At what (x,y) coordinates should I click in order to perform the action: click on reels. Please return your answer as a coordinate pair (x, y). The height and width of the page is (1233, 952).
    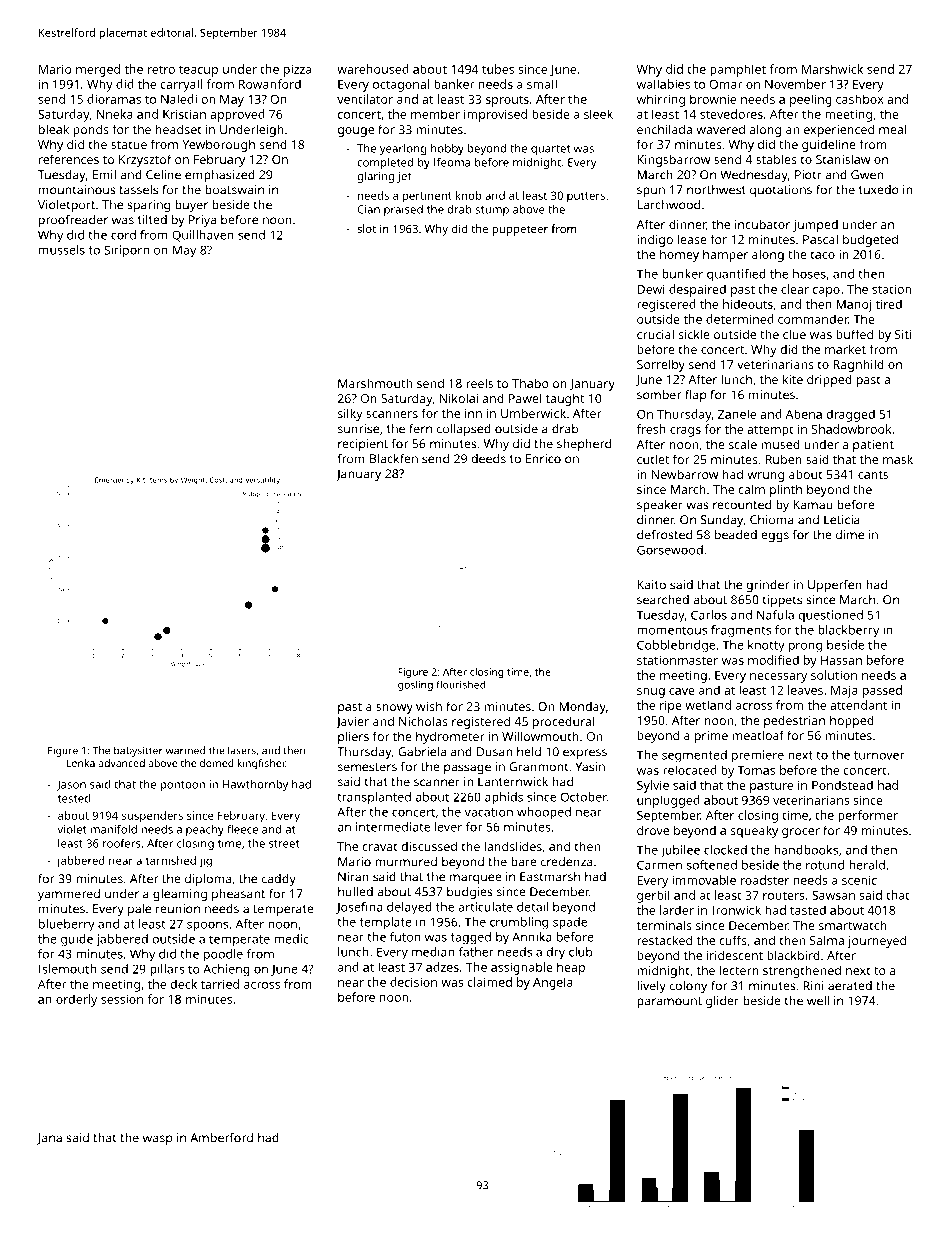
    Looking at the image, I should click on (479, 383).
